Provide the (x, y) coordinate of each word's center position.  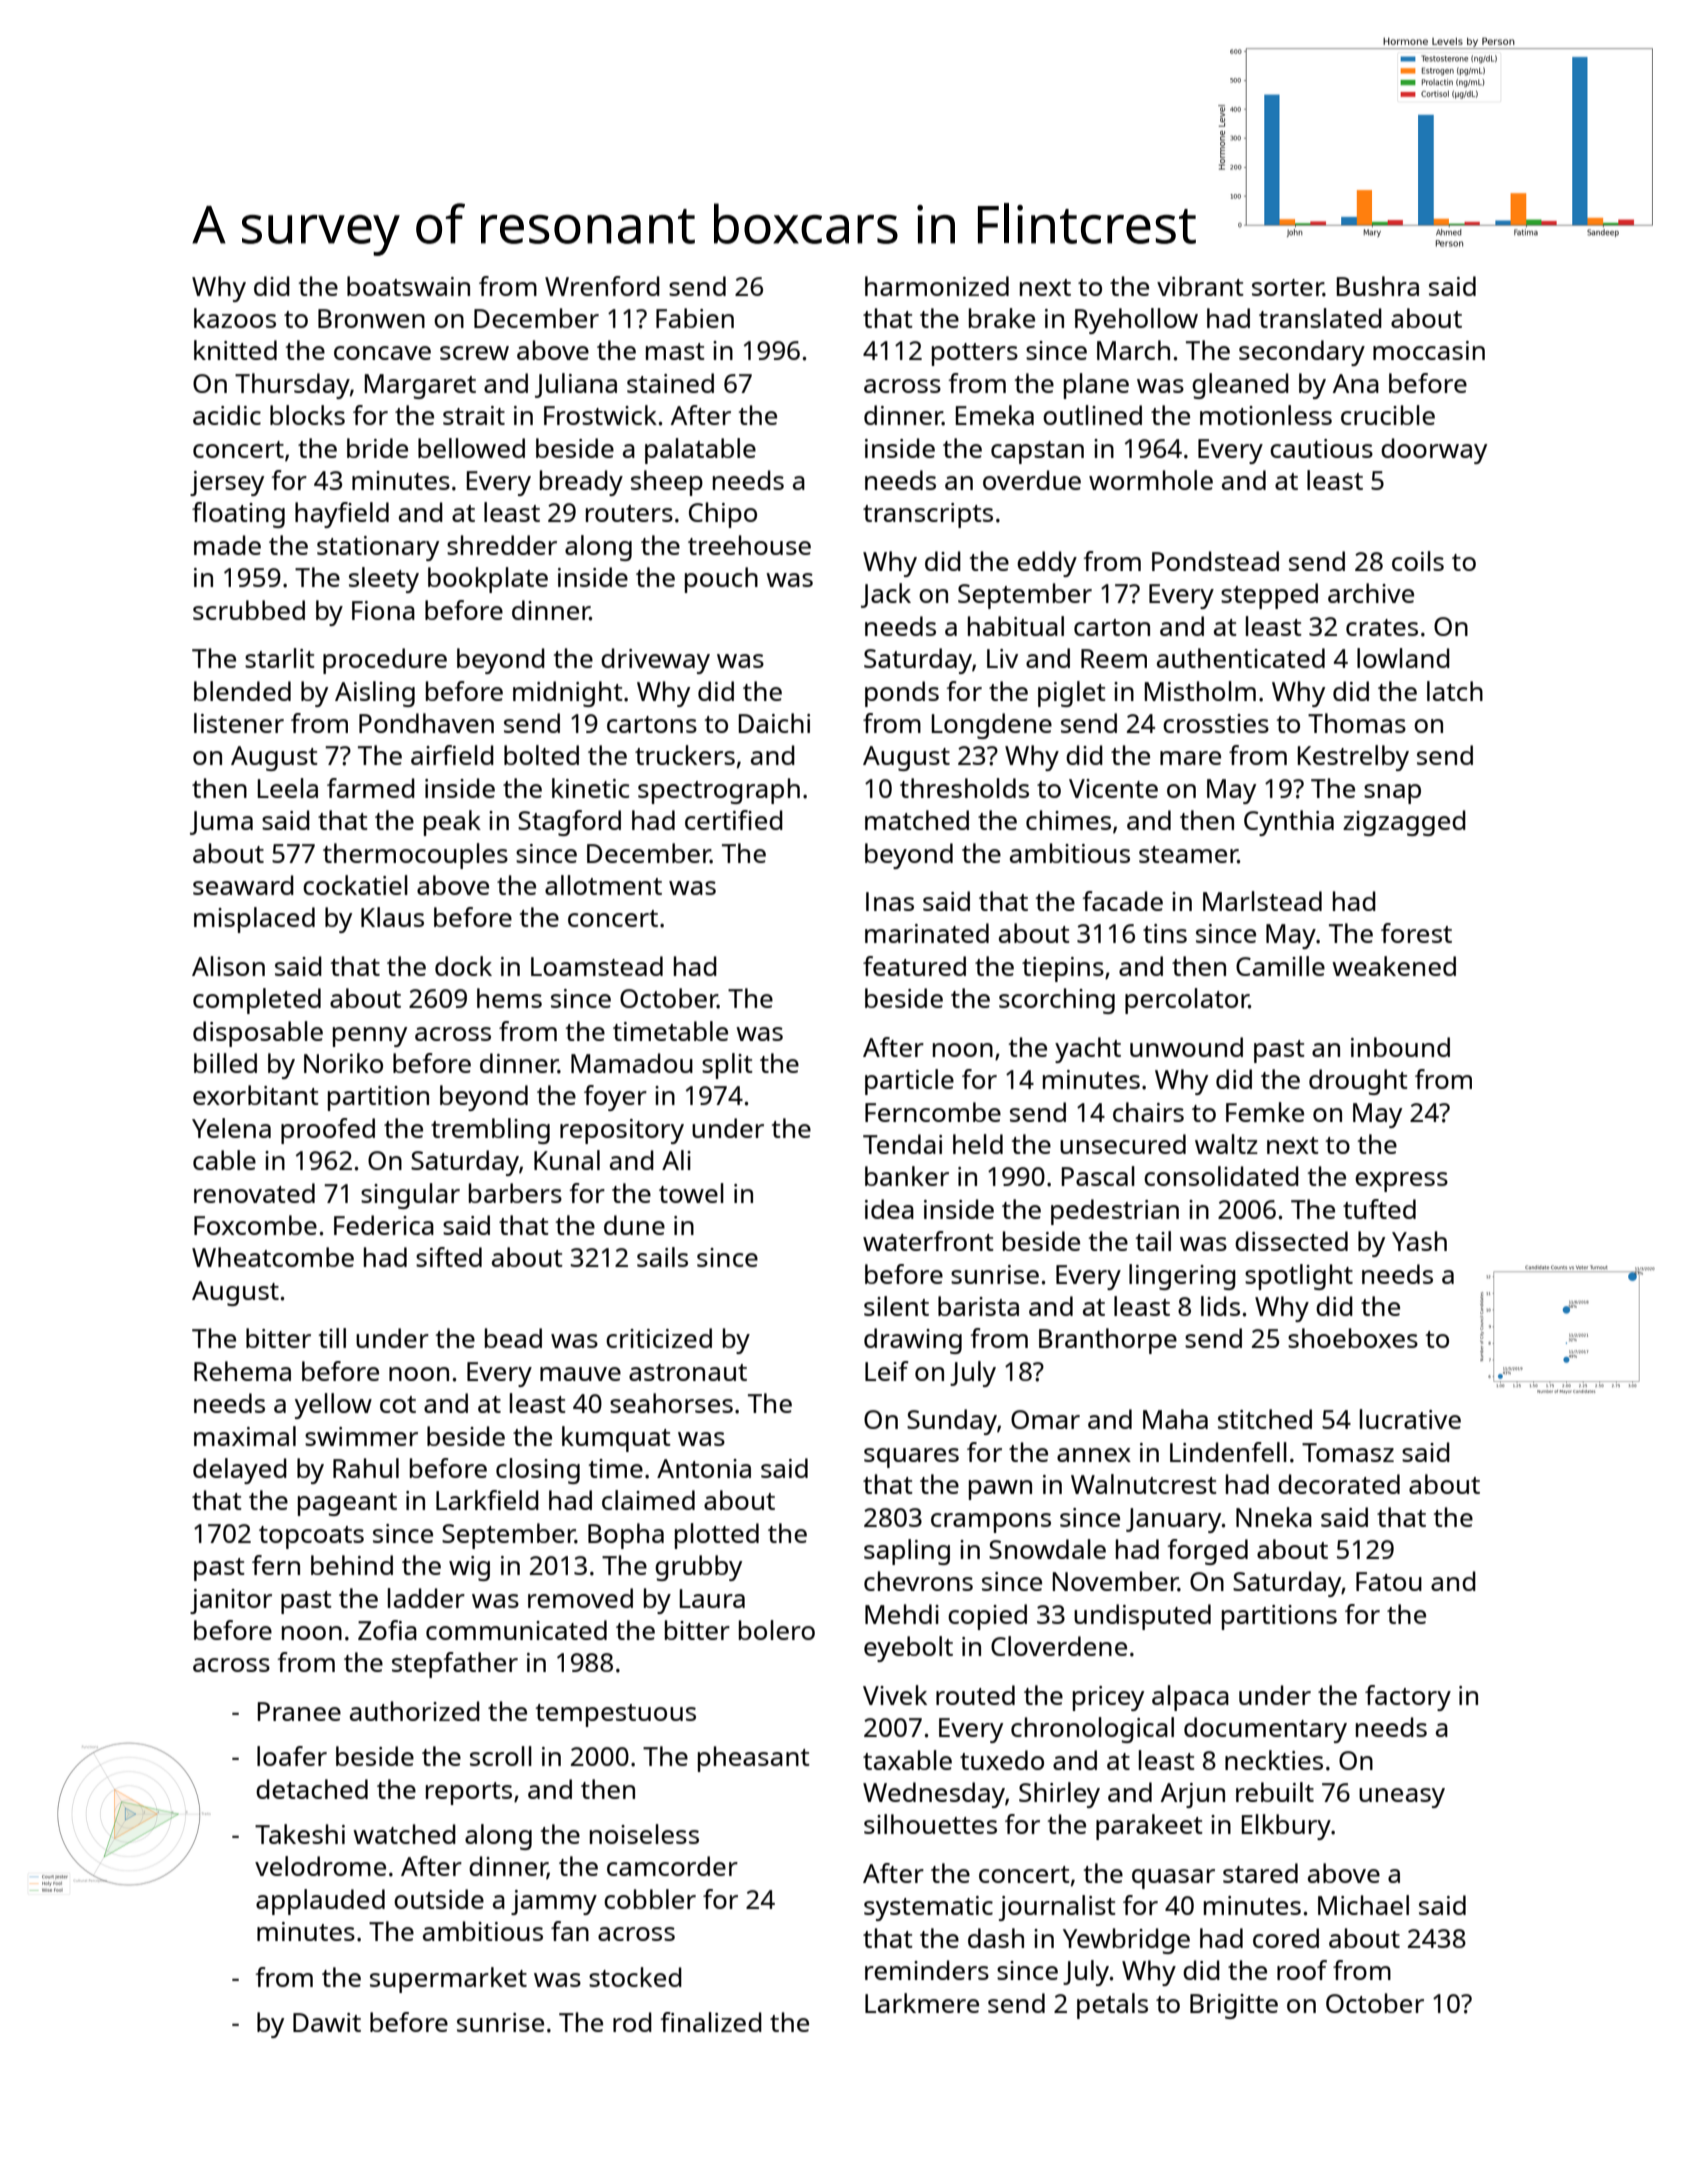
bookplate (488, 580)
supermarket (448, 1980)
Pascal (1098, 1176)
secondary (1302, 353)
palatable (700, 451)
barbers (515, 1193)
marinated (927, 933)
